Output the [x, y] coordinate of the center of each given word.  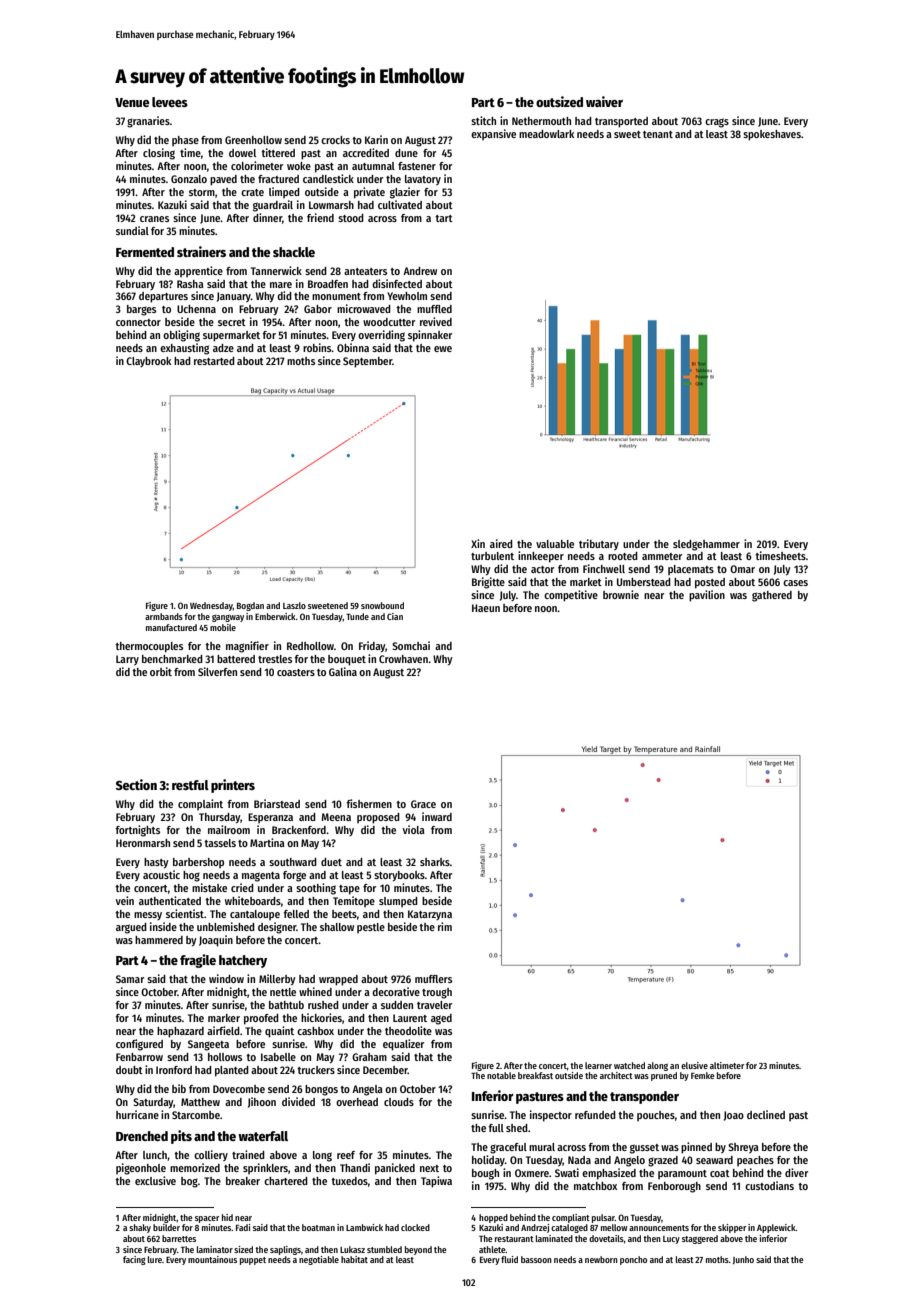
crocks [335, 140]
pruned [664, 1076]
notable [501, 1075]
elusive [694, 1065]
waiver [604, 101]
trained [248, 1154]
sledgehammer [706, 545]
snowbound [382, 605]
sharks [435, 862]
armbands [164, 616]
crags [717, 123]
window [226, 978]
